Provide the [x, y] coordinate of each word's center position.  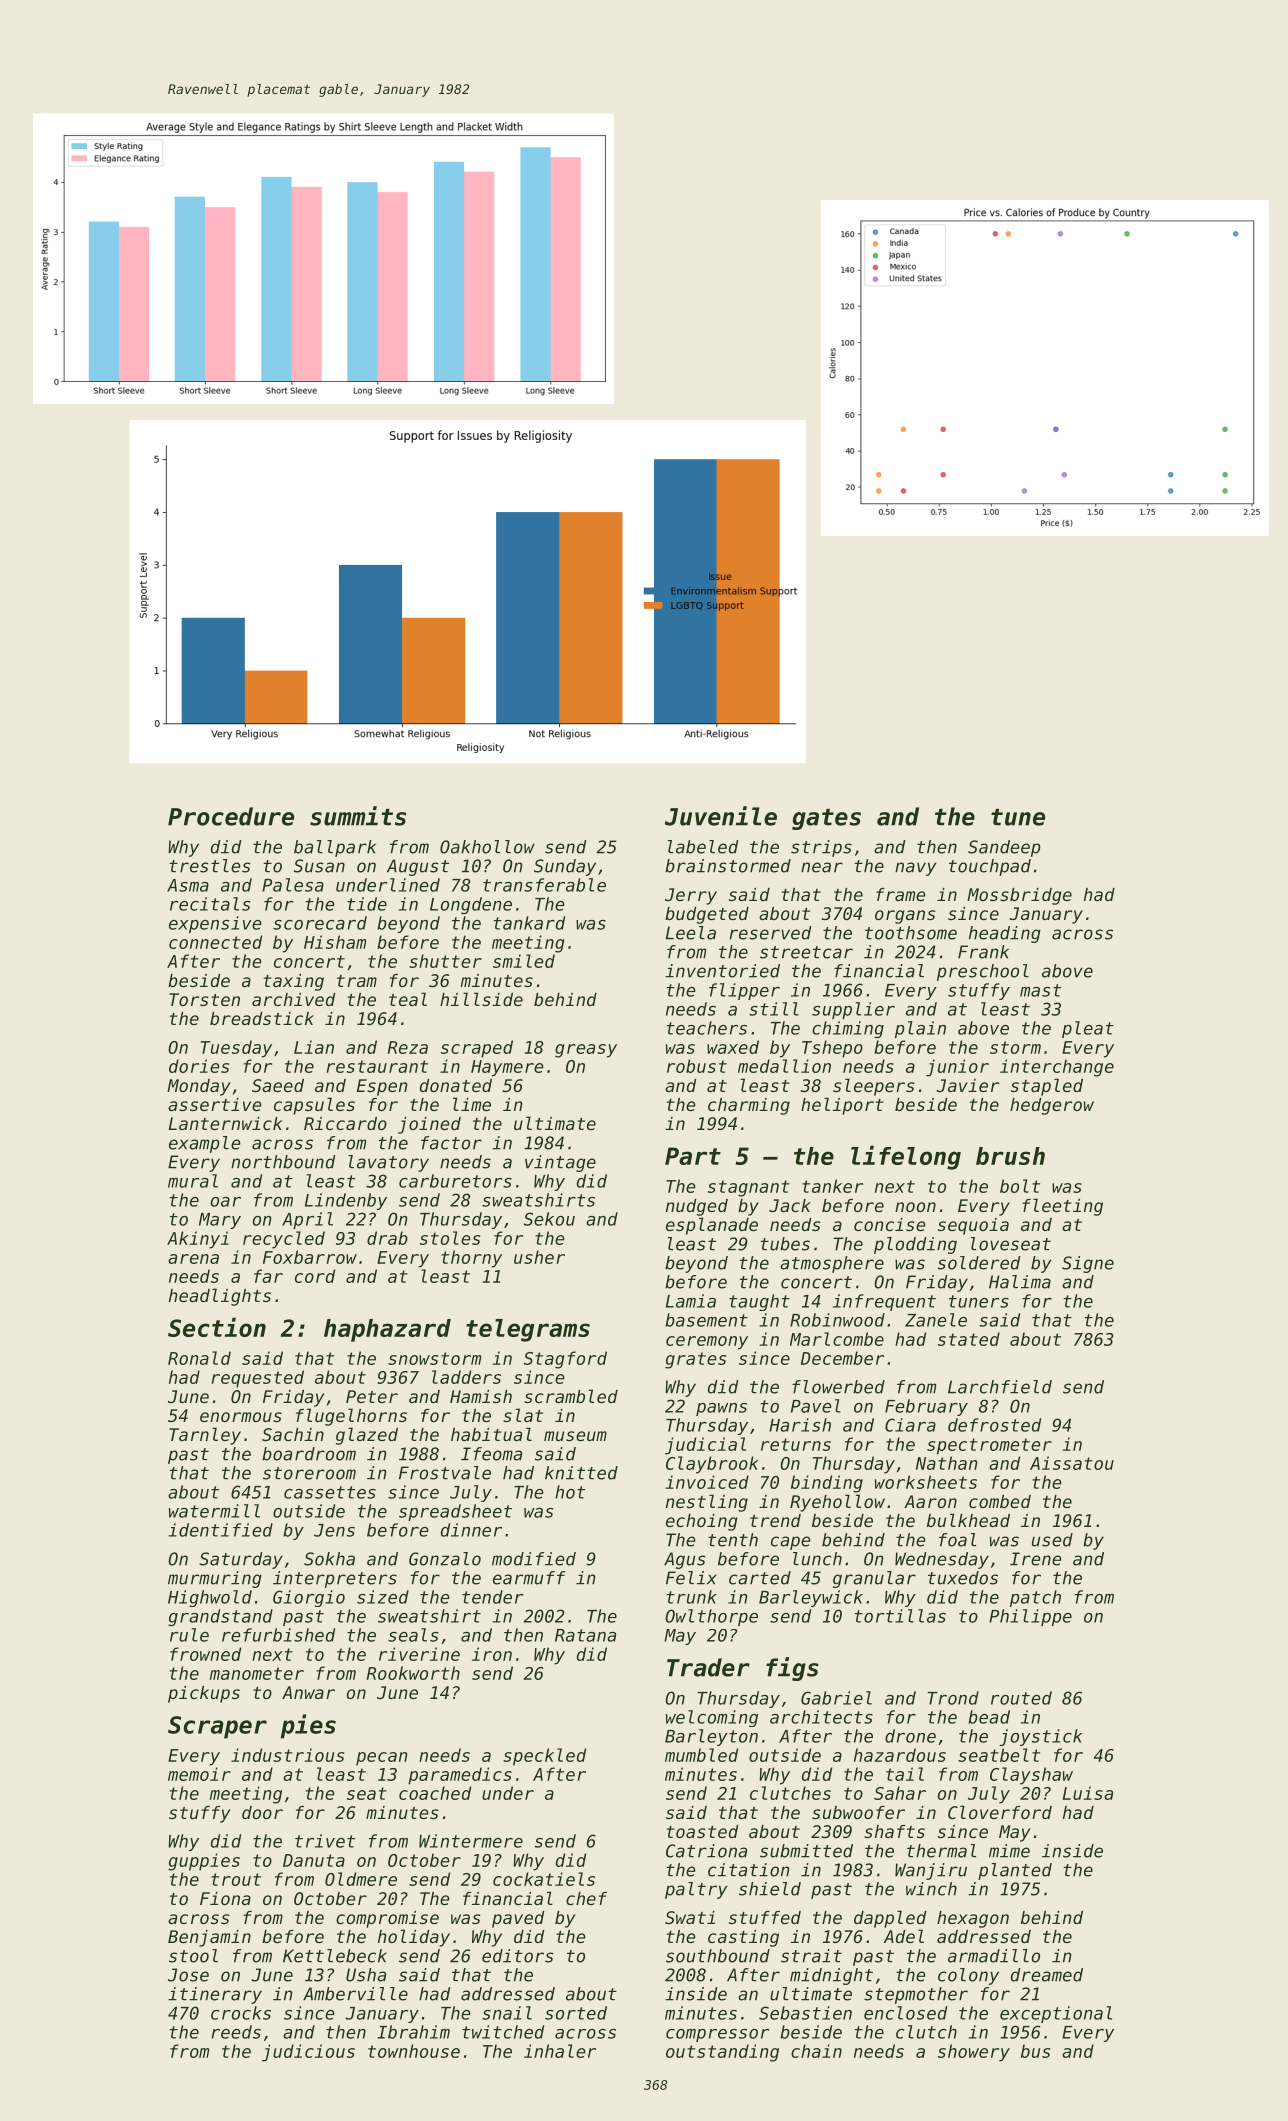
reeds [236, 2032]
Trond [953, 1698]
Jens [334, 1530]
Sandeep [1004, 848]
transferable [544, 885]
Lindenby [346, 1201]
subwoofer [858, 1812]
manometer [257, 1673]
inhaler [560, 2051]
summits [358, 816]
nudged [697, 1207]
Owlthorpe [711, 1617]
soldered [979, 1263]
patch [1035, 1598]
